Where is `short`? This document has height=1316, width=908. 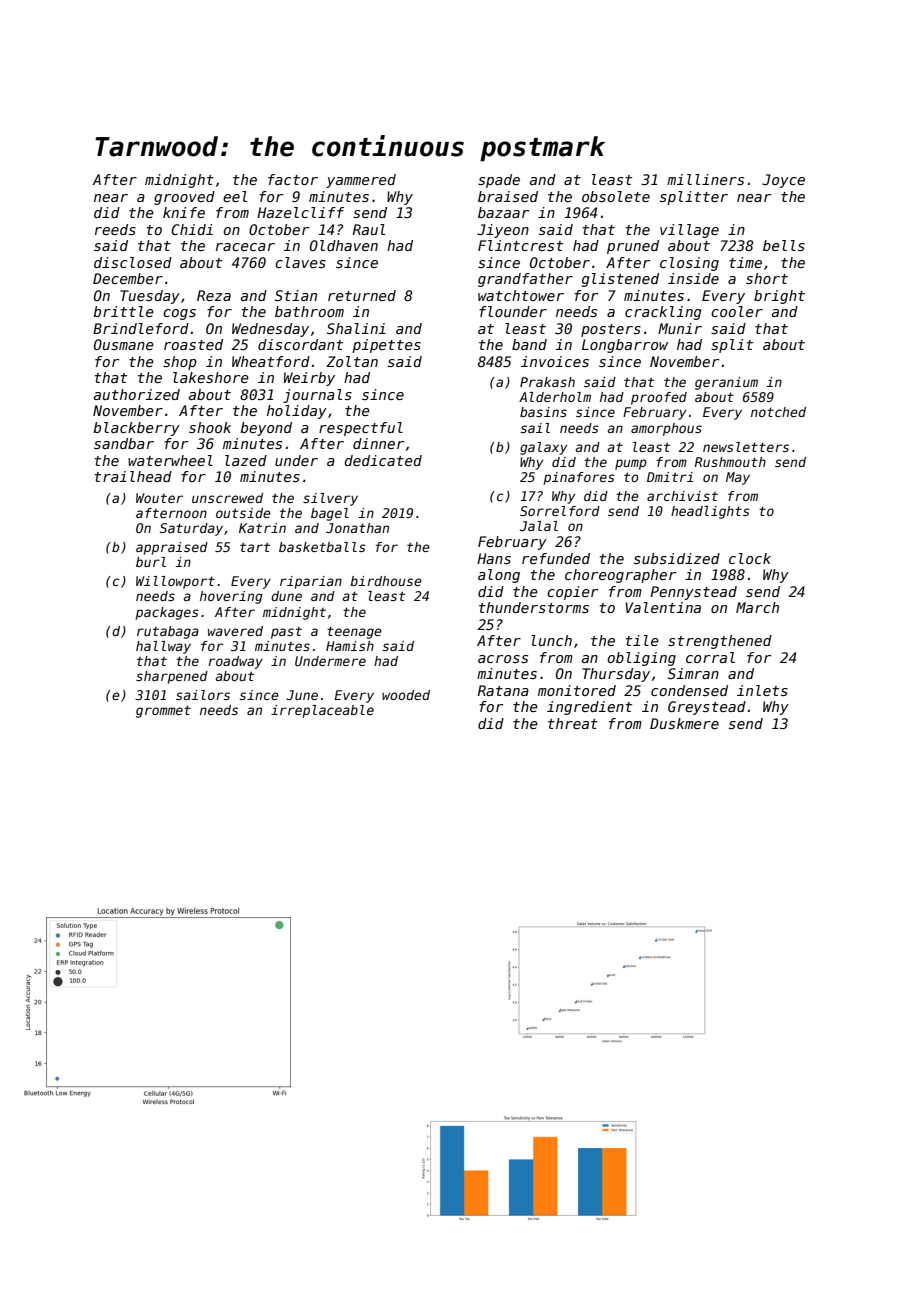 short is located at coordinates (767, 278).
